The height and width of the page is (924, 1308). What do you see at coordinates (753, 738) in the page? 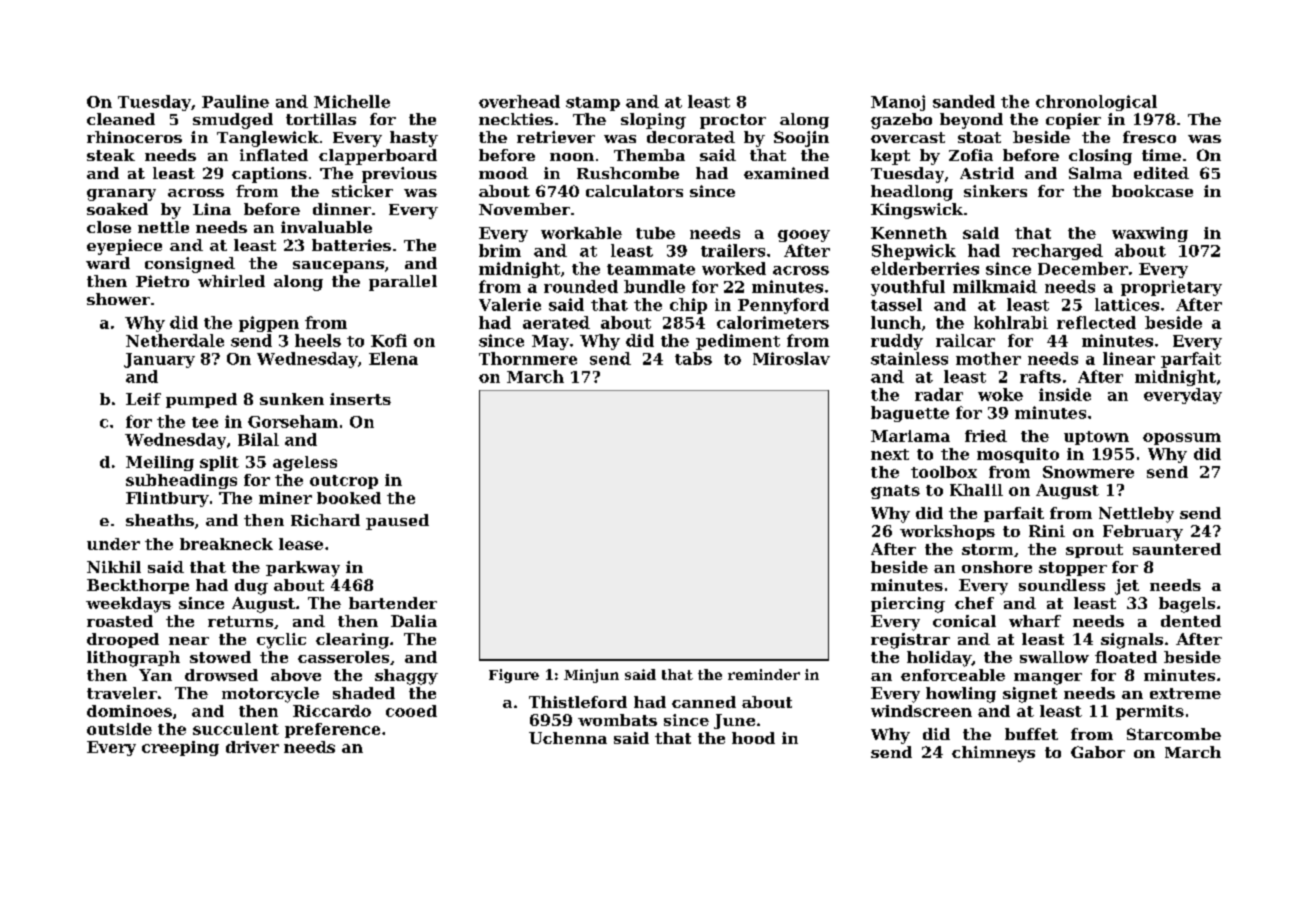
I see `hood` at bounding box center [753, 738].
